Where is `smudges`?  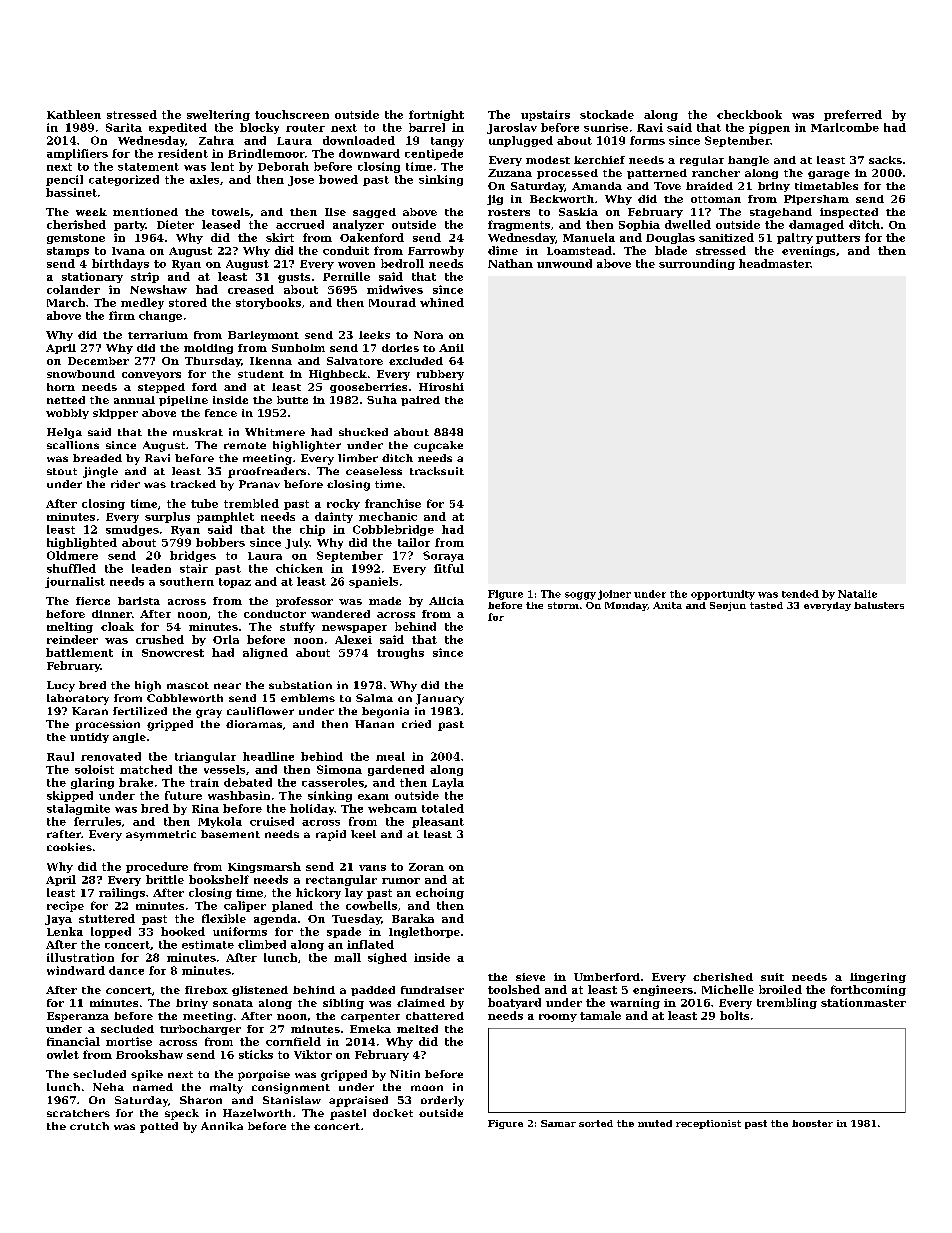
smudges is located at coordinates (132, 530).
